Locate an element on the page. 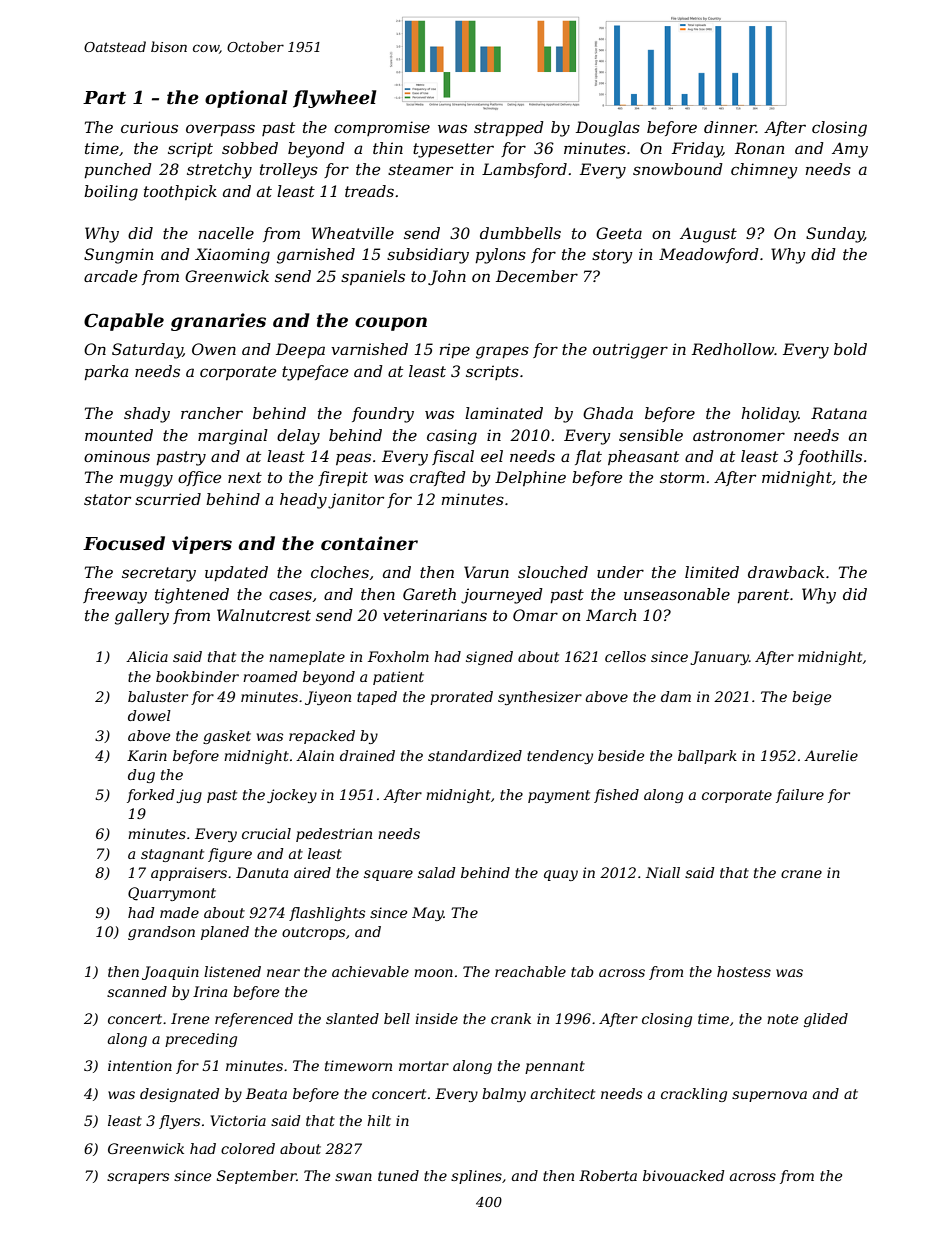 Image resolution: width=952 pixels, height=1233 pixels. crank is located at coordinates (511, 1018).
